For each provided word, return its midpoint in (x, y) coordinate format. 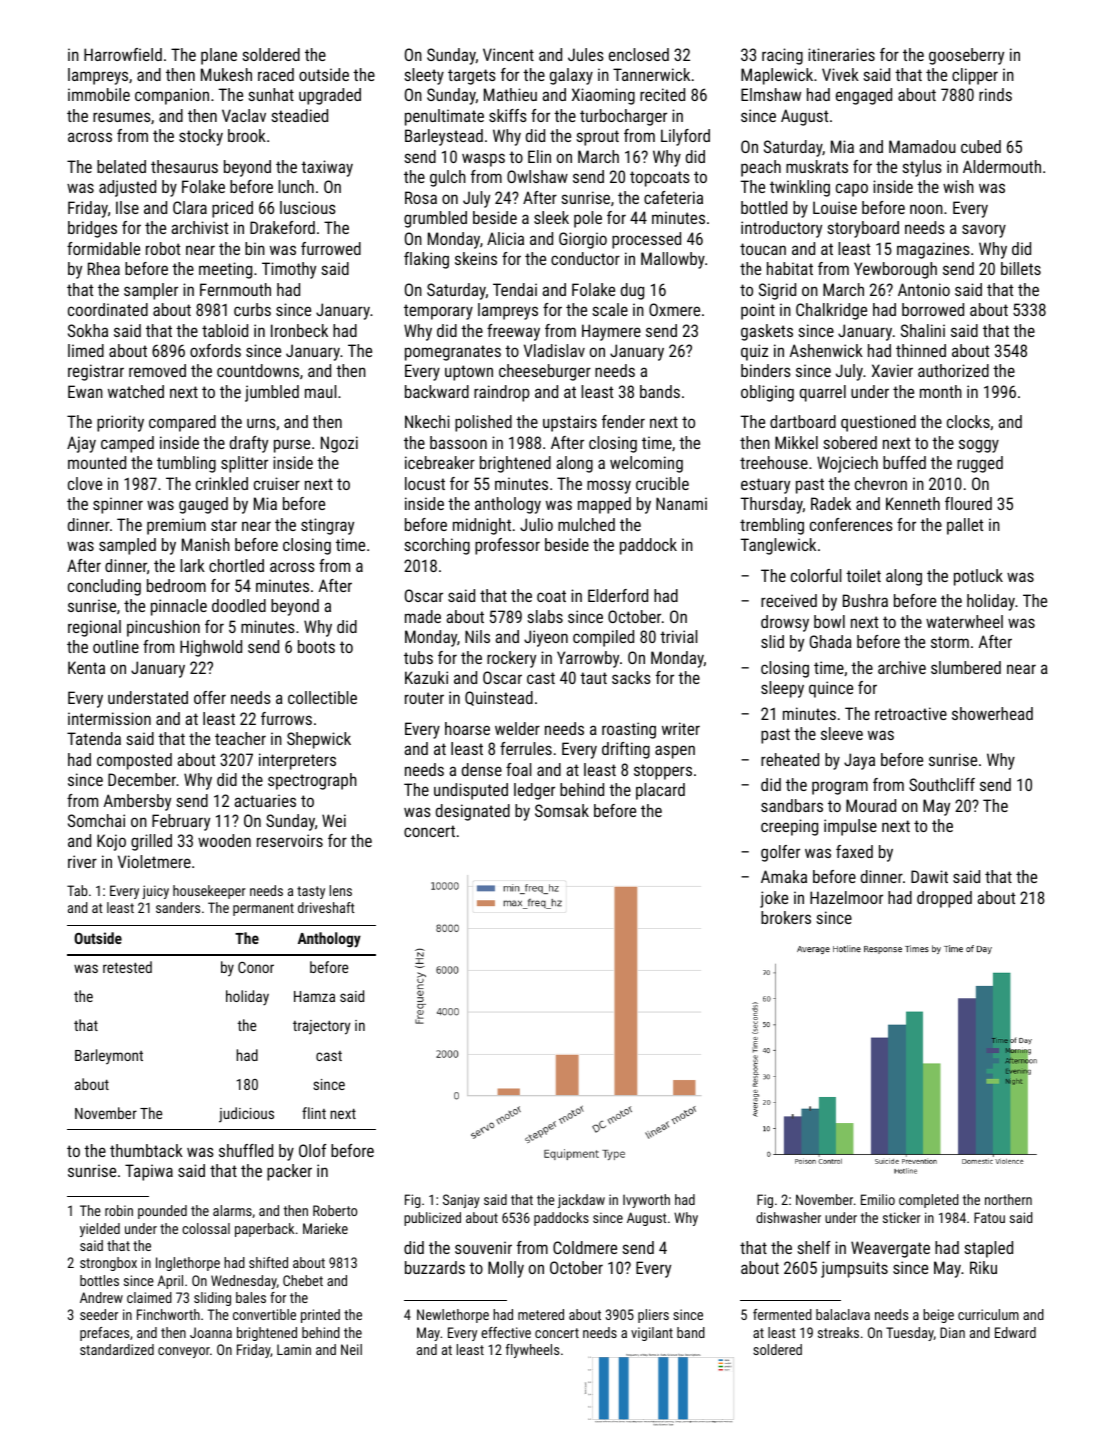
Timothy (289, 270)
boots (316, 646)
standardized (117, 1349)
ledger (534, 791)
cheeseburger (545, 372)
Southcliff (942, 784)
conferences (851, 524)
